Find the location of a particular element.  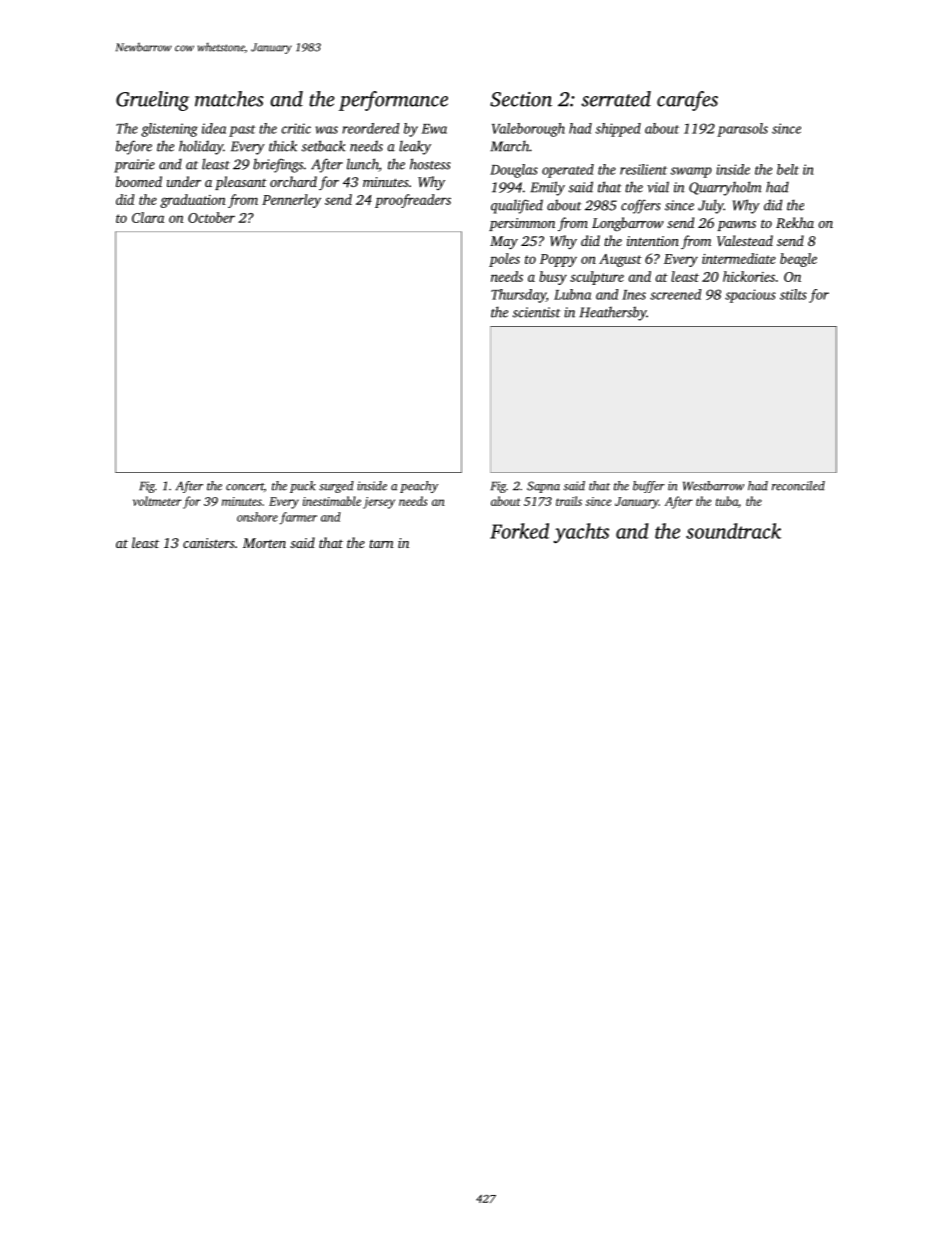

matches is located at coordinates (229, 99).
